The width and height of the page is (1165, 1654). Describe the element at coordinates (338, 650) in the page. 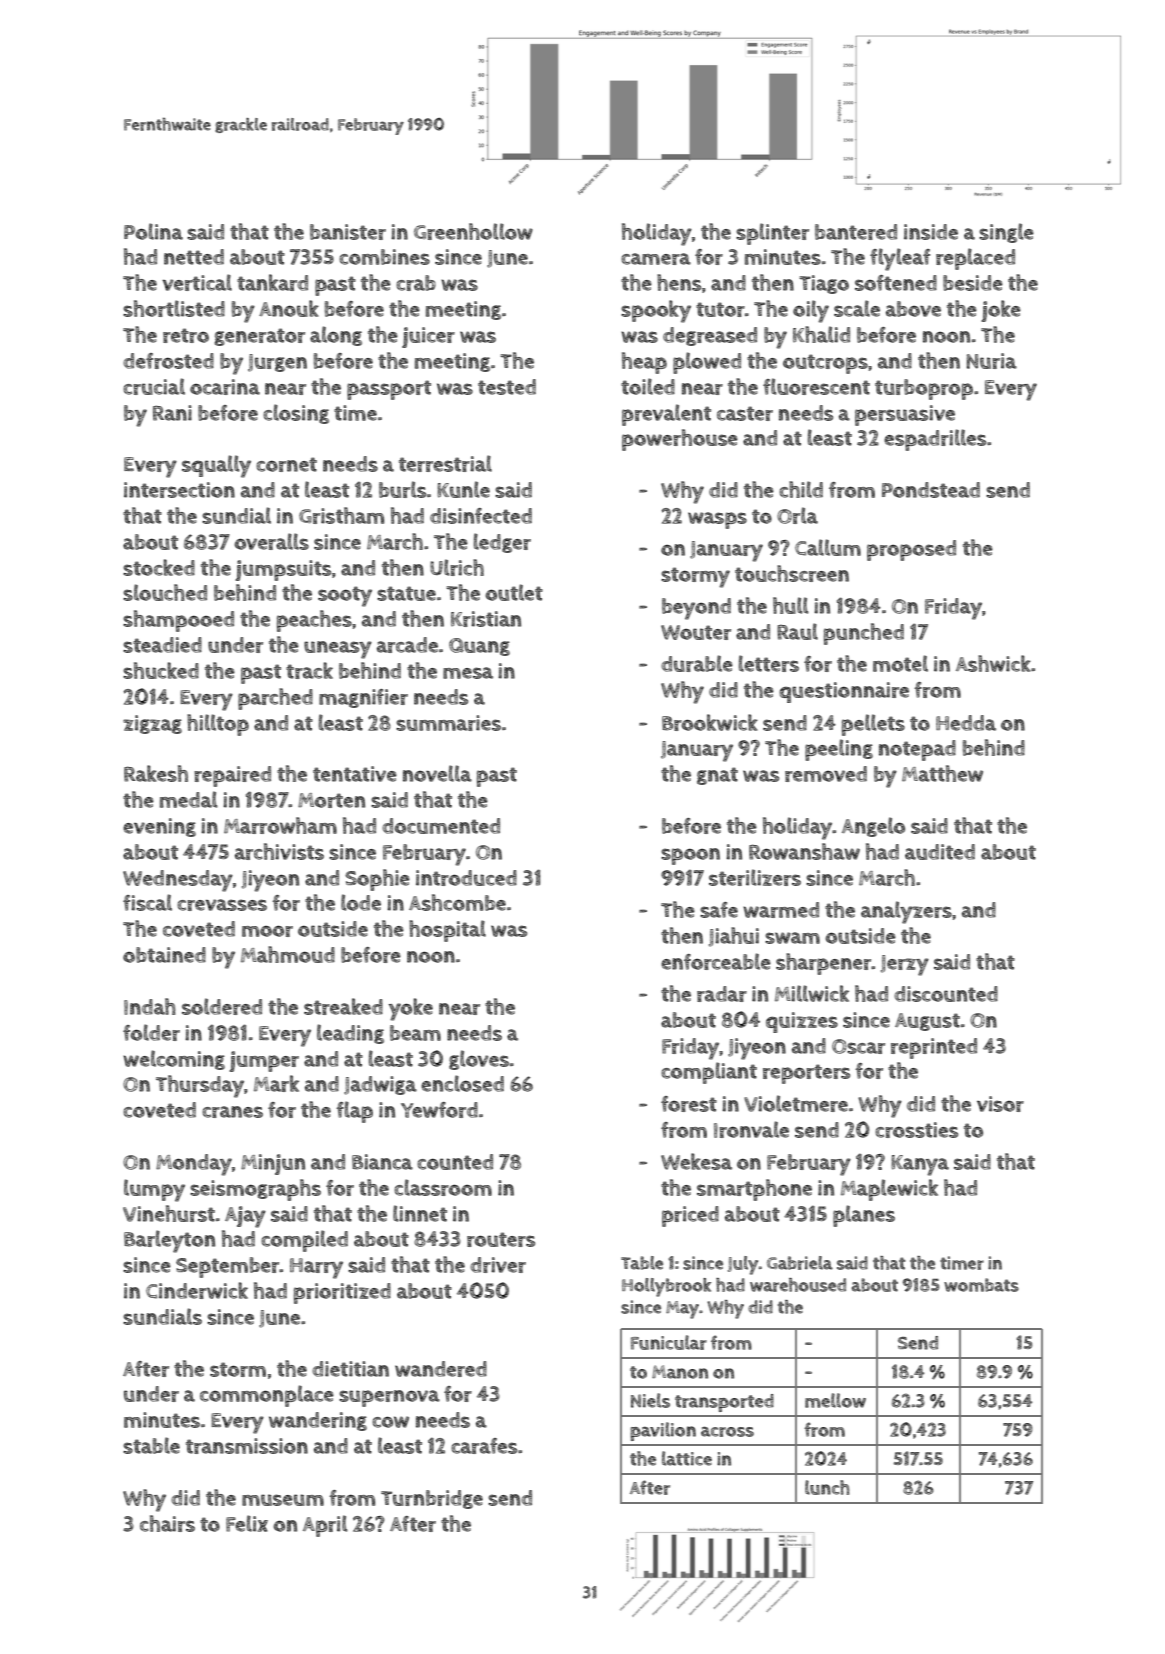

I see `uneasy` at that location.
